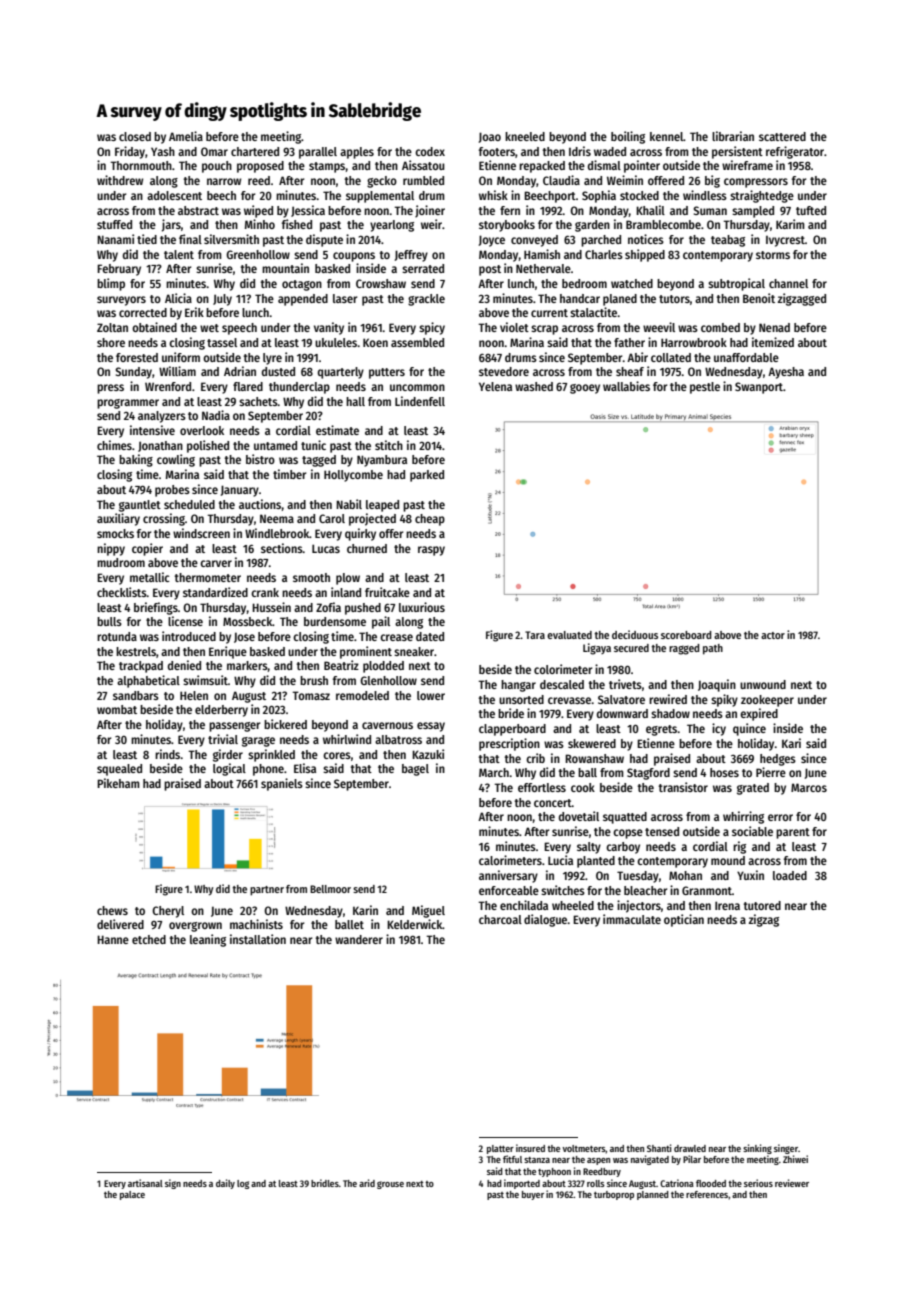 This screenshot has width=924, height=1314. I want to click on Ivycrest, so click(785, 241).
